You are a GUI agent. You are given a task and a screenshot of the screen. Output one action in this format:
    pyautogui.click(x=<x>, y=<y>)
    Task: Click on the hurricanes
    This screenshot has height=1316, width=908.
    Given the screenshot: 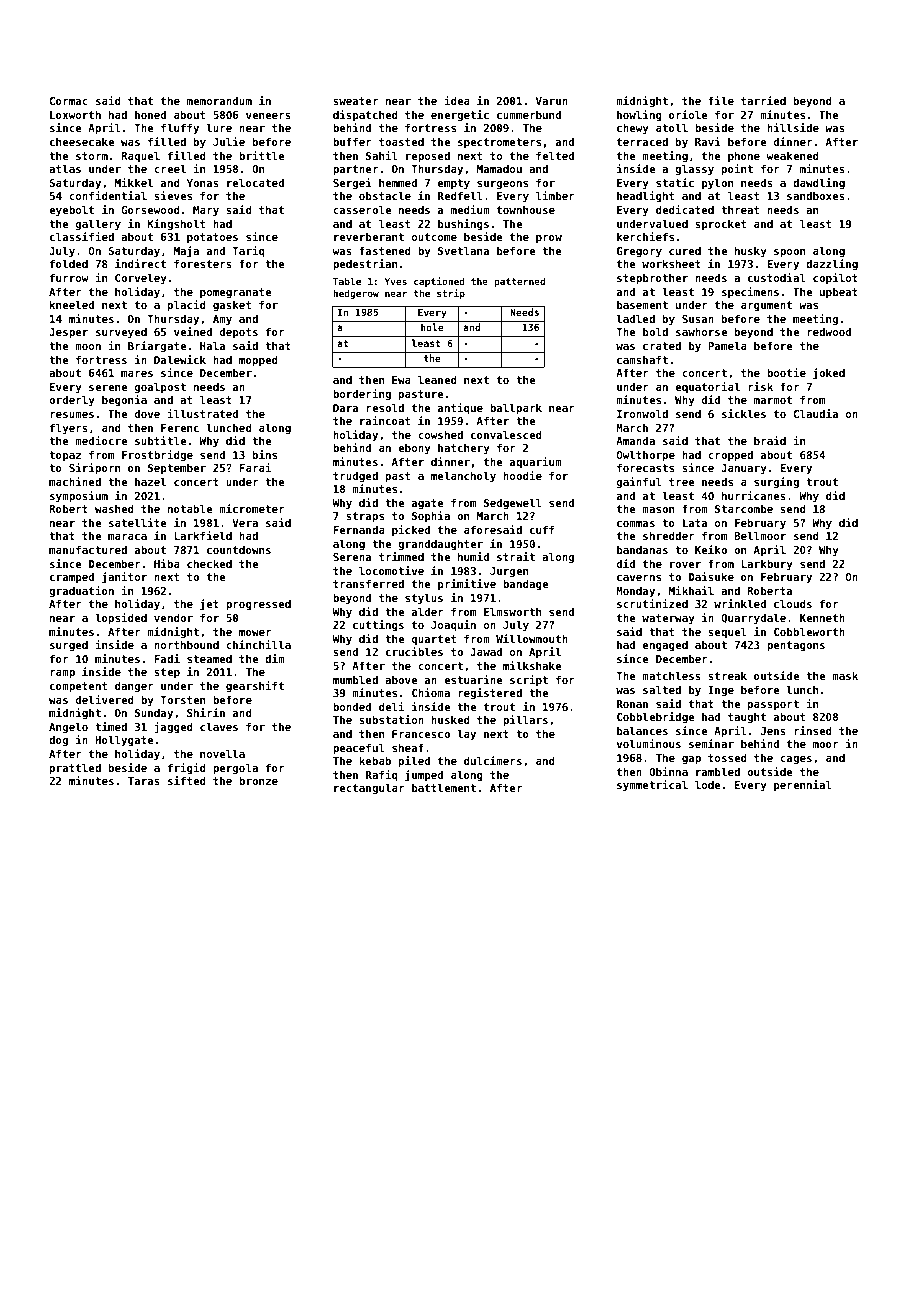 What is the action you would take?
    pyautogui.click(x=754, y=495)
